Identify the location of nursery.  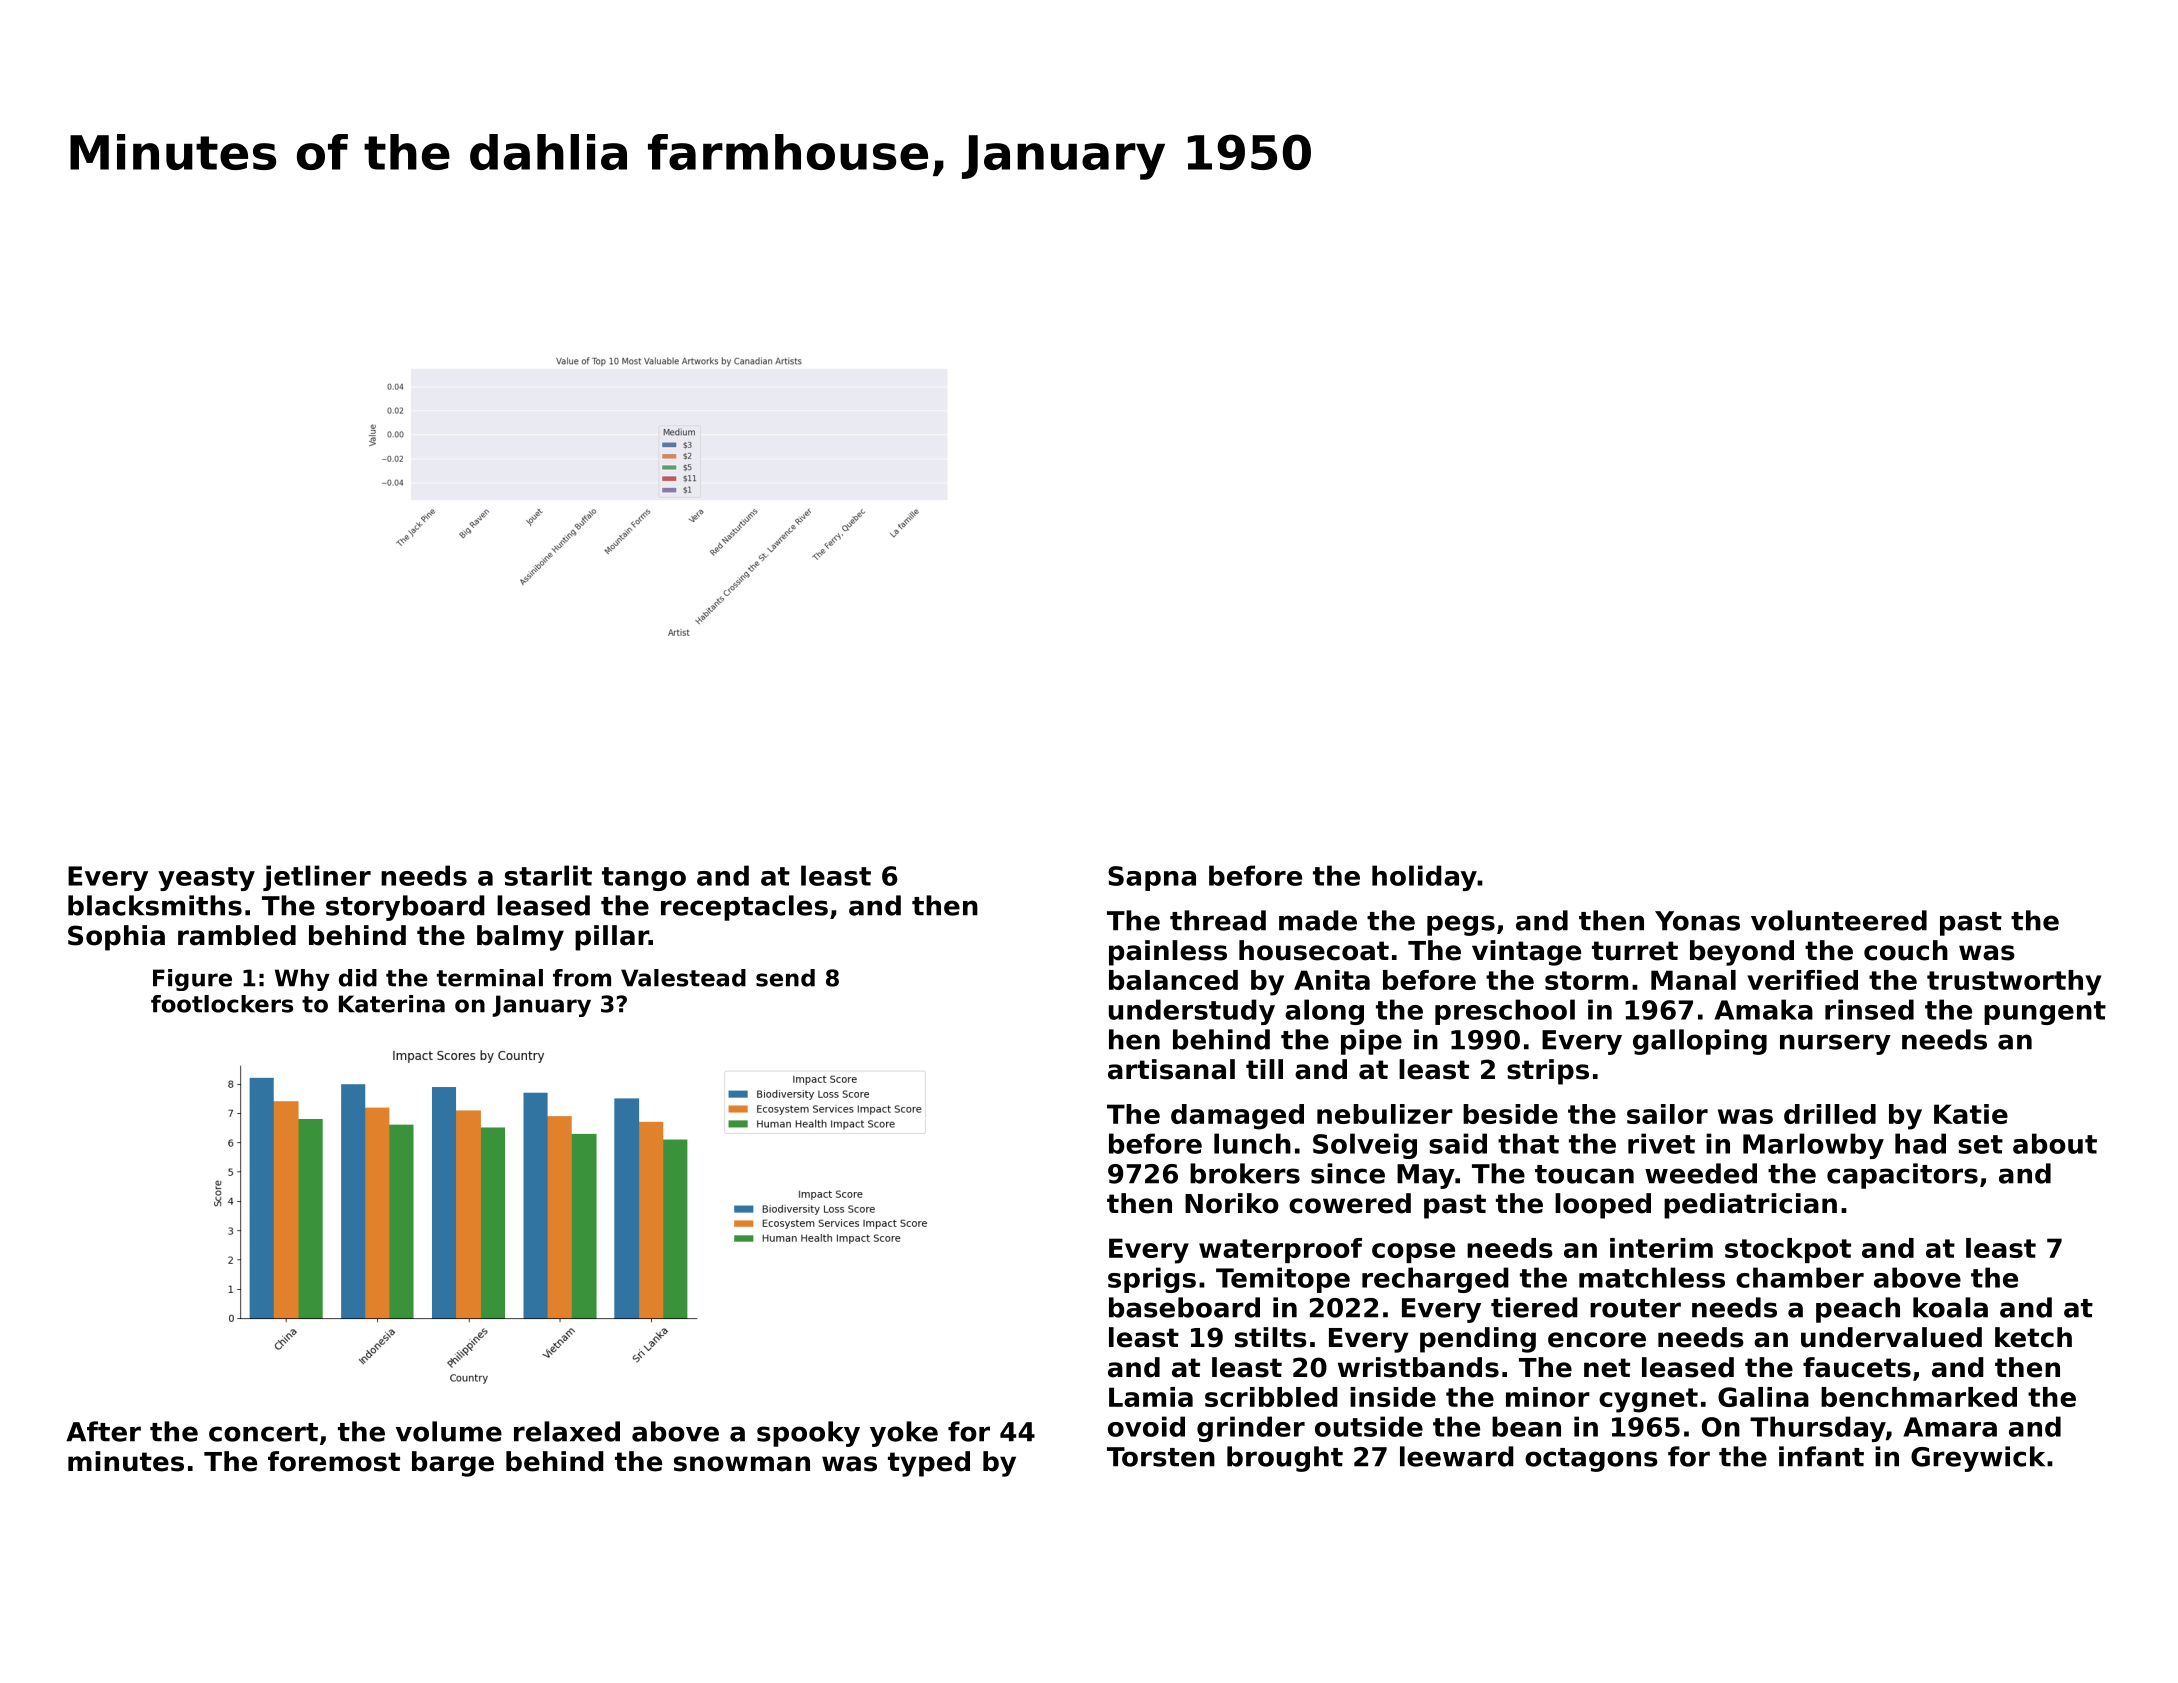
(1835, 1044).
